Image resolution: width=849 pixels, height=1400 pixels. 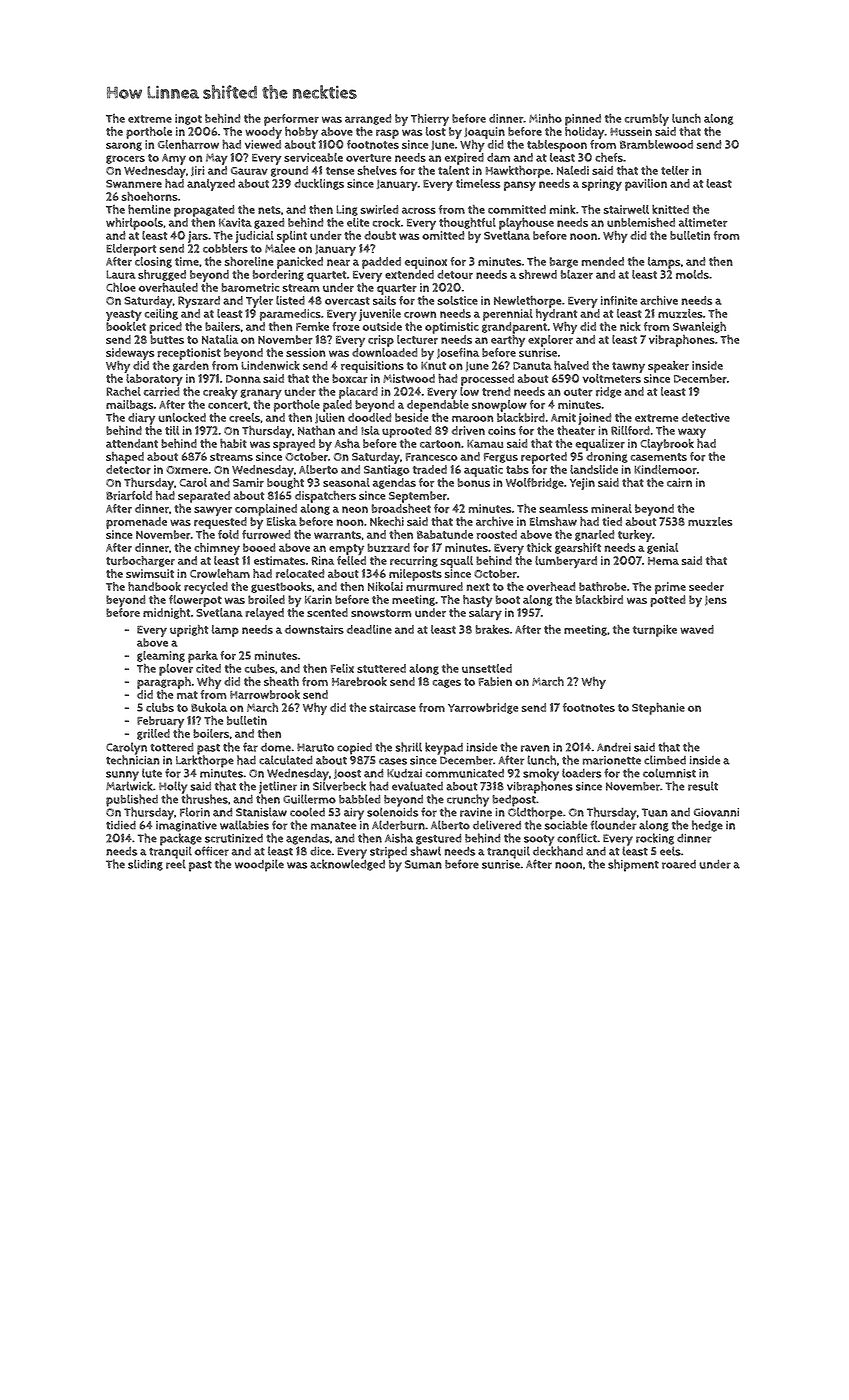 I want to click on arranged, so click(x=368, y=119).
